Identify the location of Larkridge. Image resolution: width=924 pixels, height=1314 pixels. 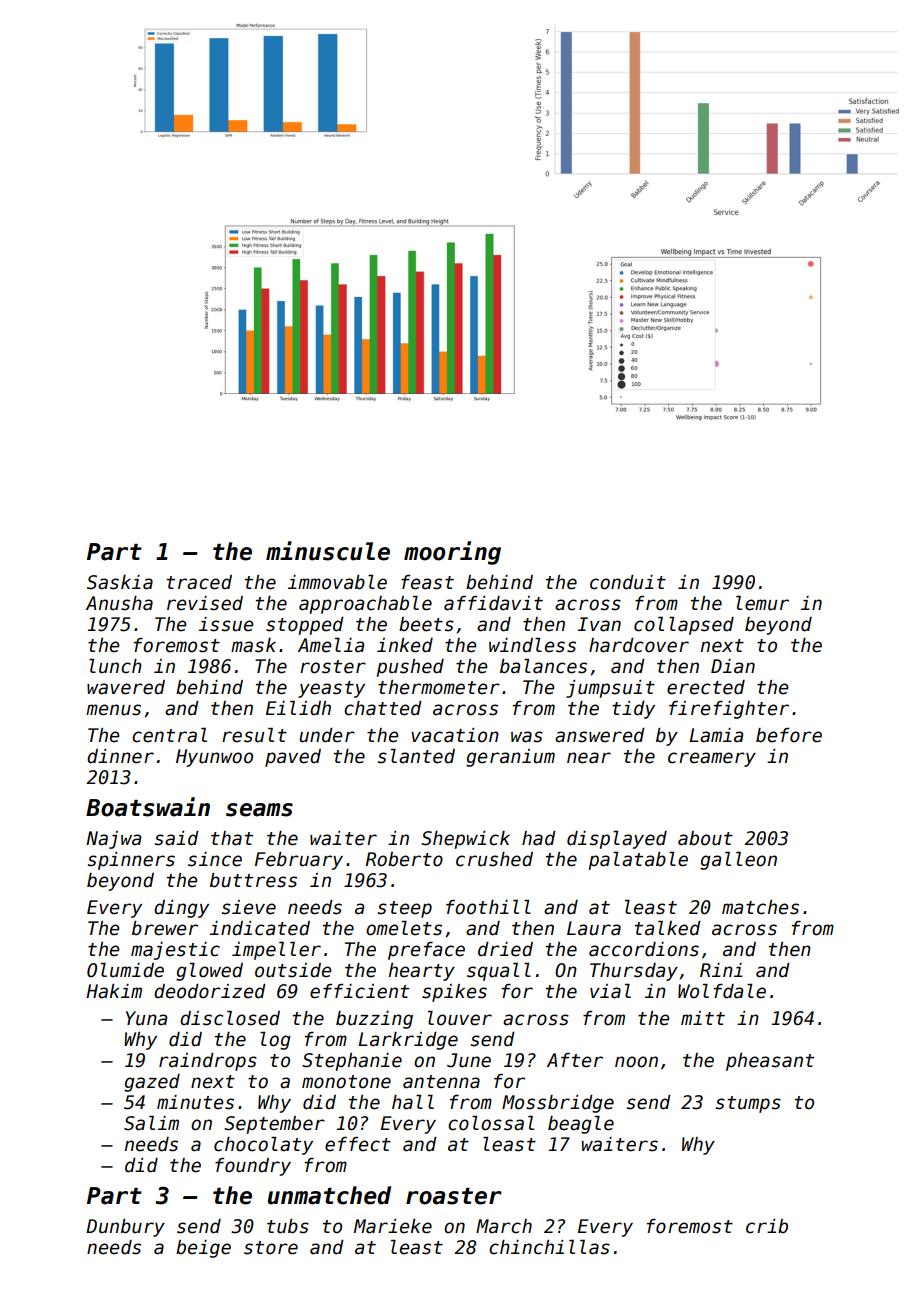
(408, 1041).
